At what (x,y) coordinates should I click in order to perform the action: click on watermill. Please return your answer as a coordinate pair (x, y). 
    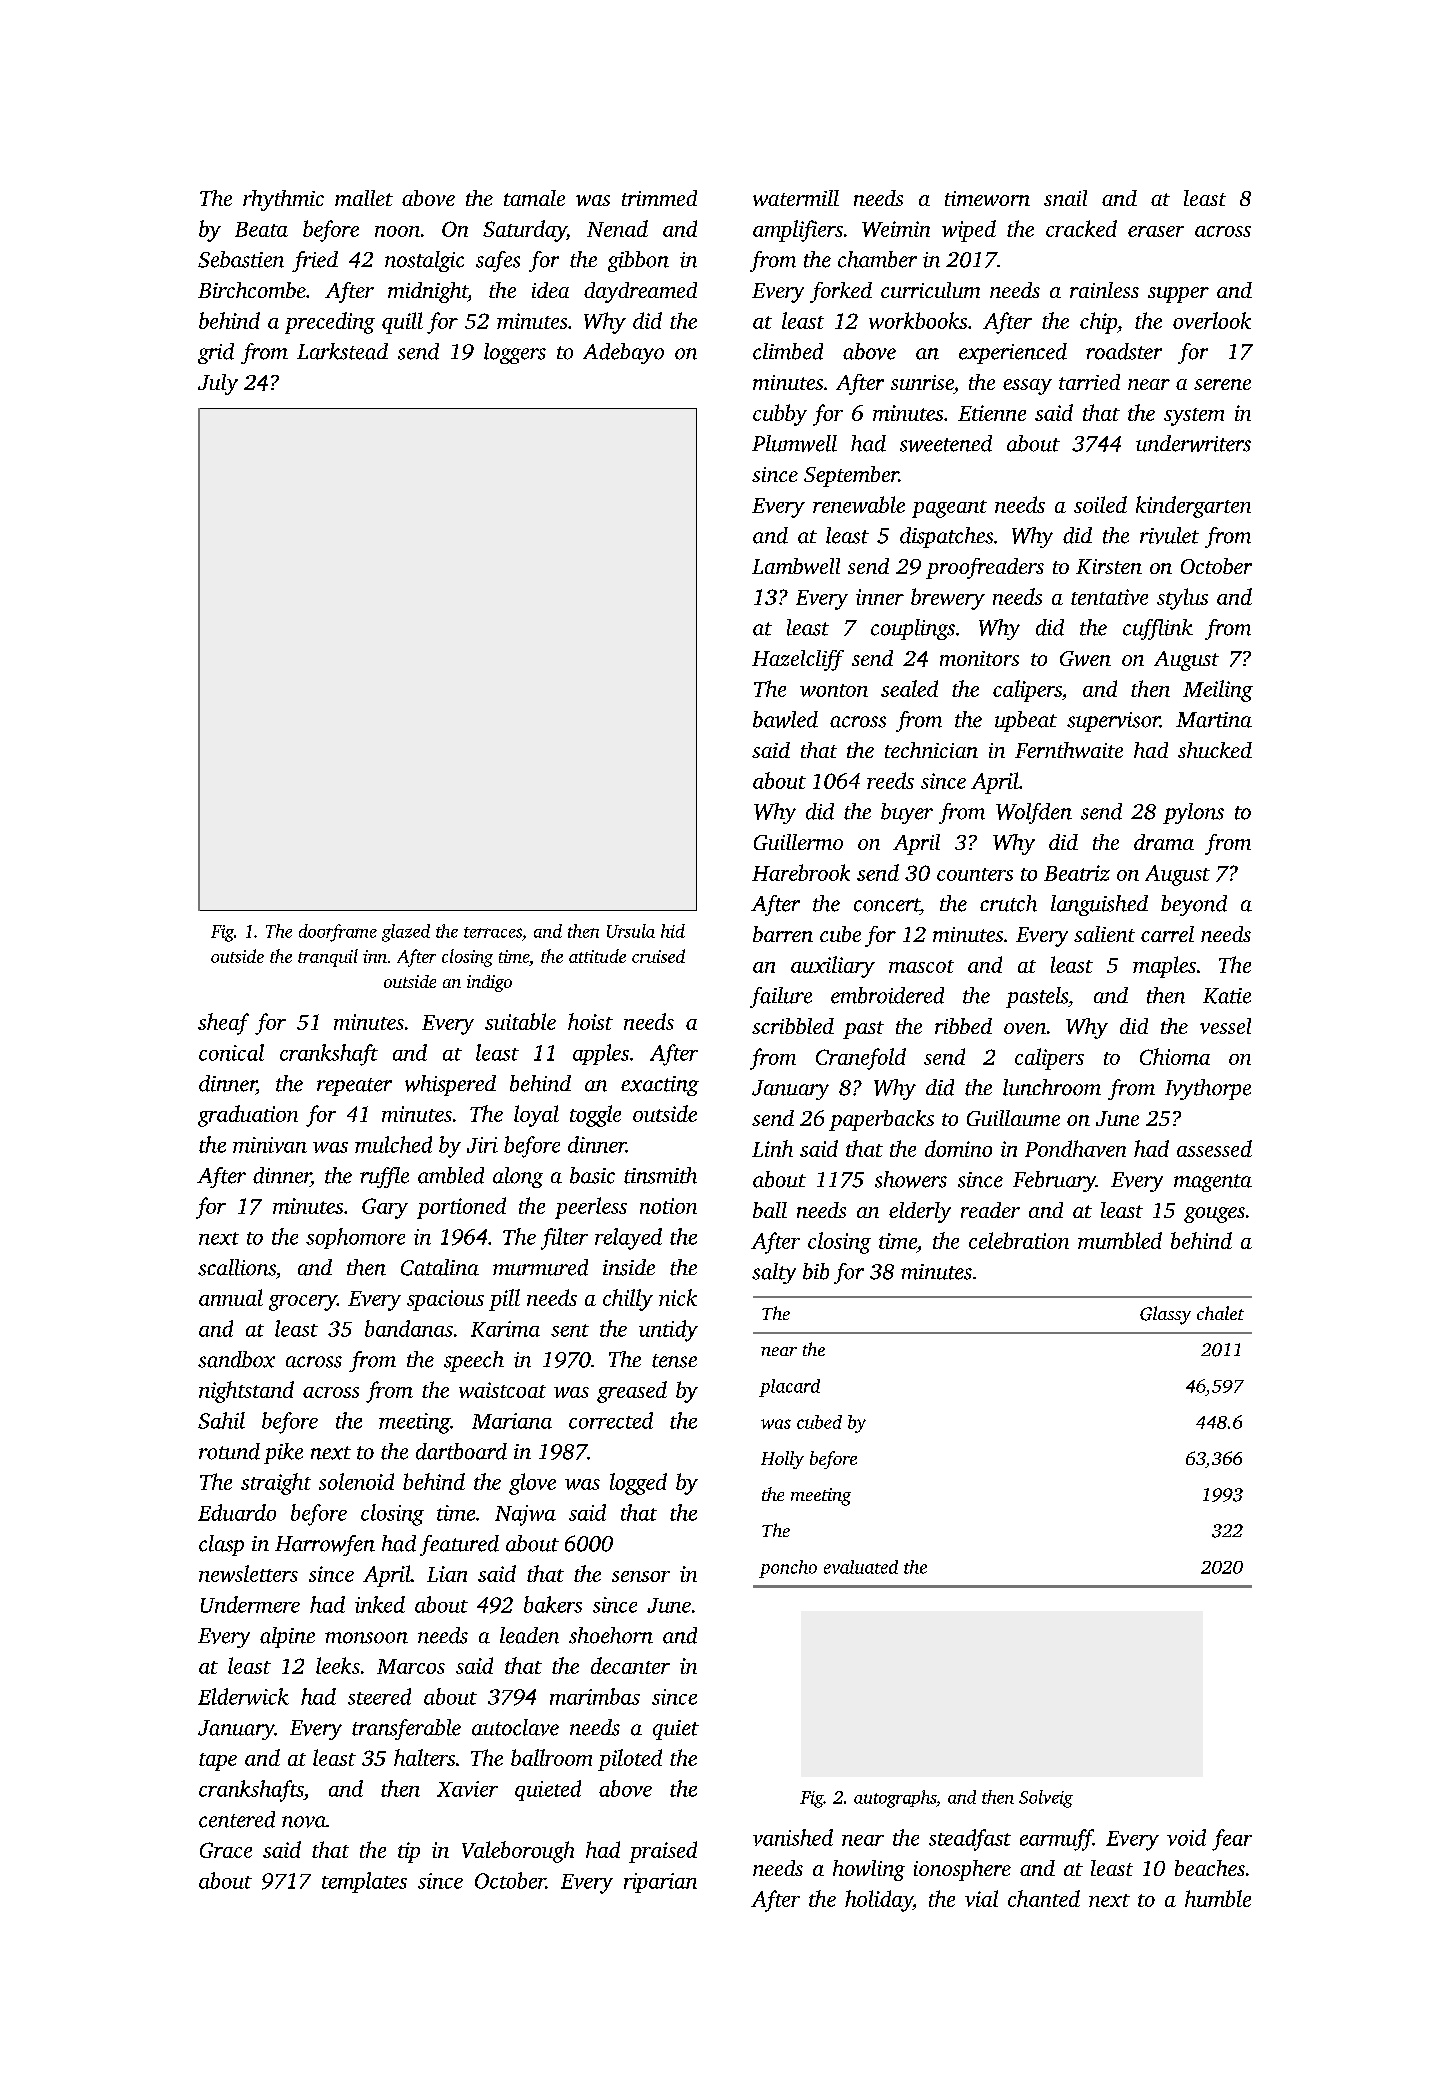
    Looking at the image, I should click on (796, 198).
